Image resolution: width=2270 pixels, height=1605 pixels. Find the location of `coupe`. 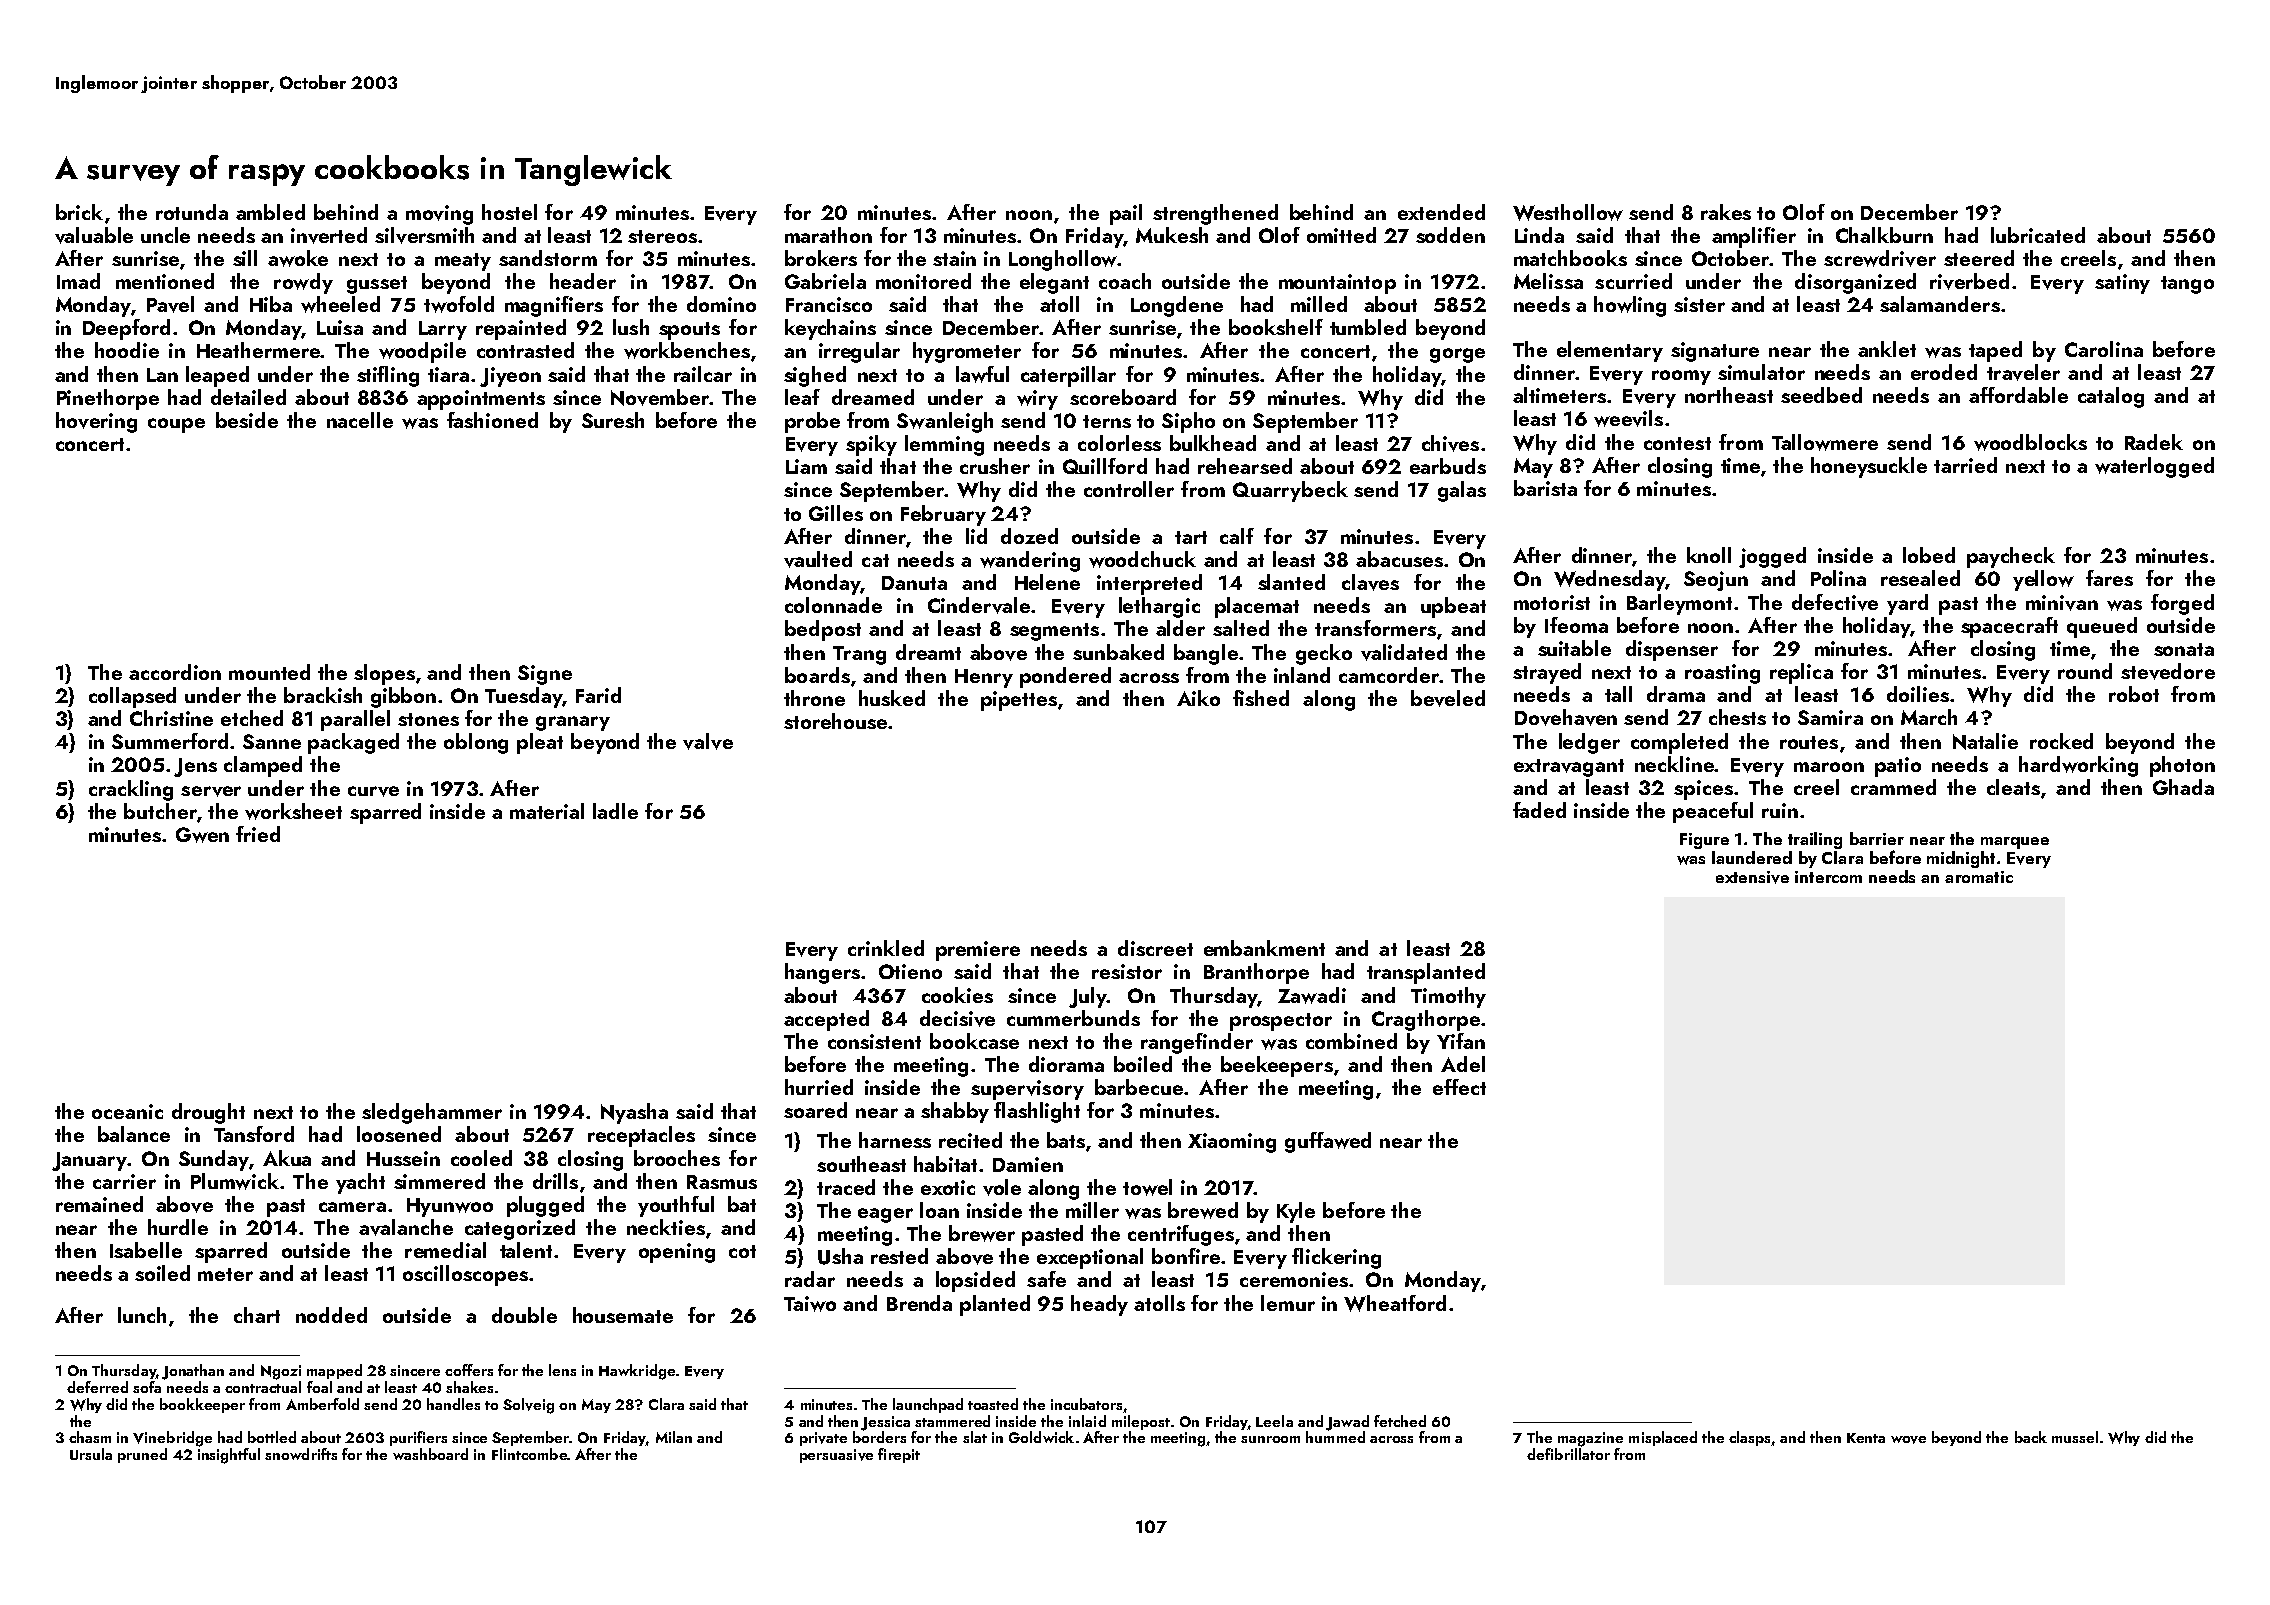

coupe is located at coordinates (176, 425).
